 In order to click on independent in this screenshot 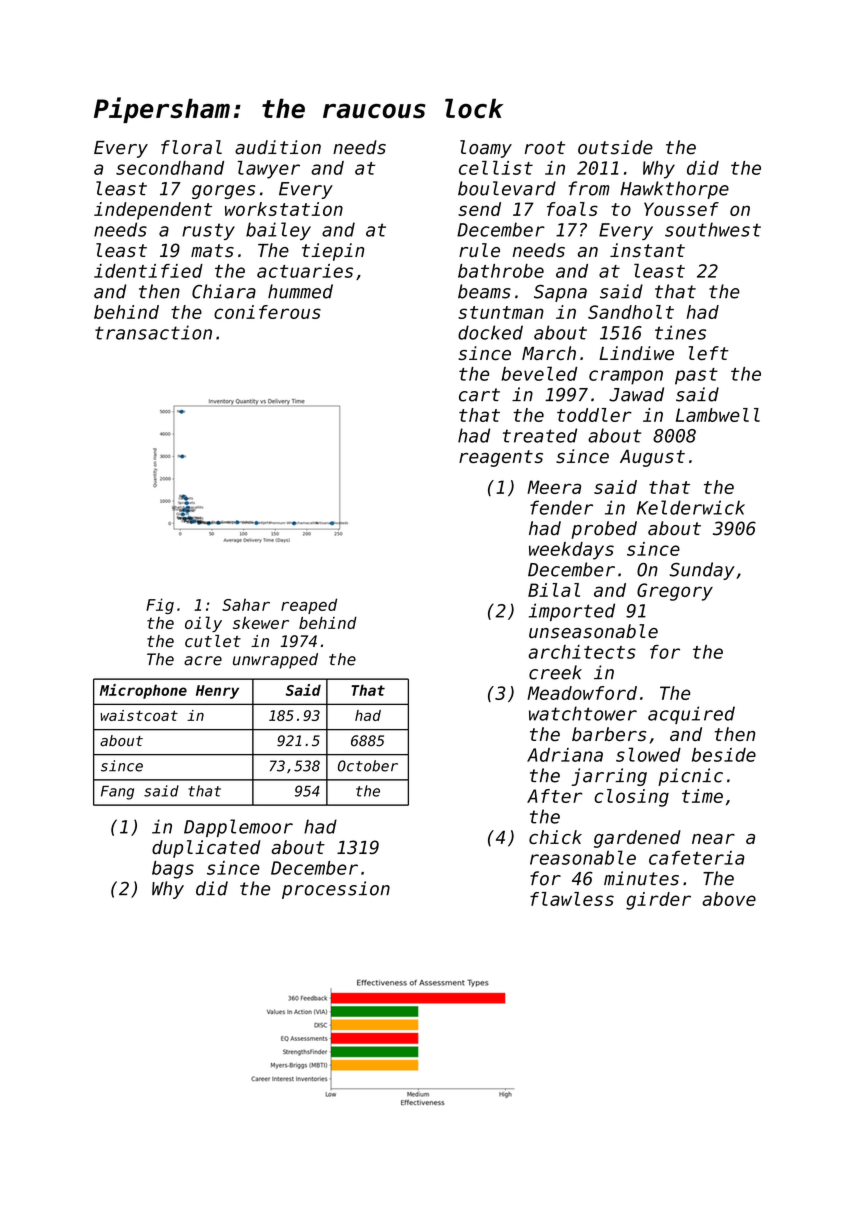, I will do `click(153, 211)`.
